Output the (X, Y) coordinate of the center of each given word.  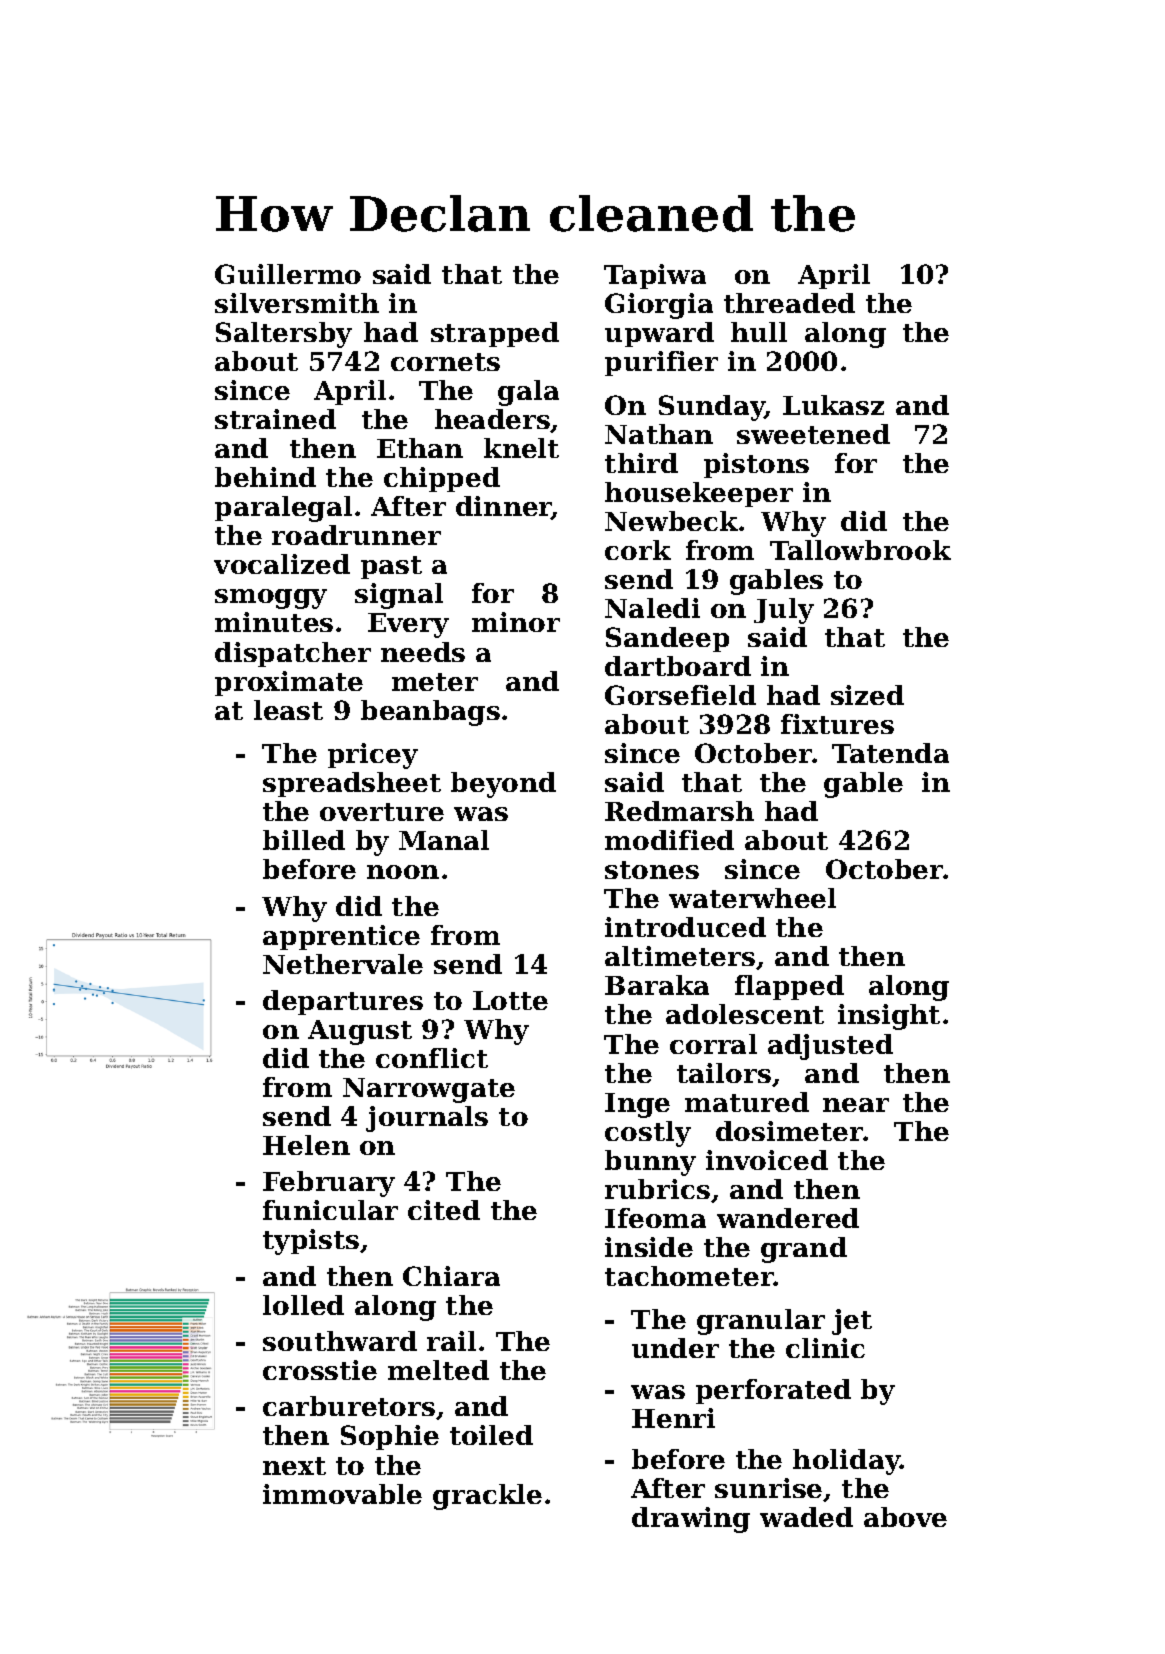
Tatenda (890, 753)
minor (516, 622)
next (294, 1466)
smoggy (271, 599)
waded (806, 1517)
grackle (487, 1497)
